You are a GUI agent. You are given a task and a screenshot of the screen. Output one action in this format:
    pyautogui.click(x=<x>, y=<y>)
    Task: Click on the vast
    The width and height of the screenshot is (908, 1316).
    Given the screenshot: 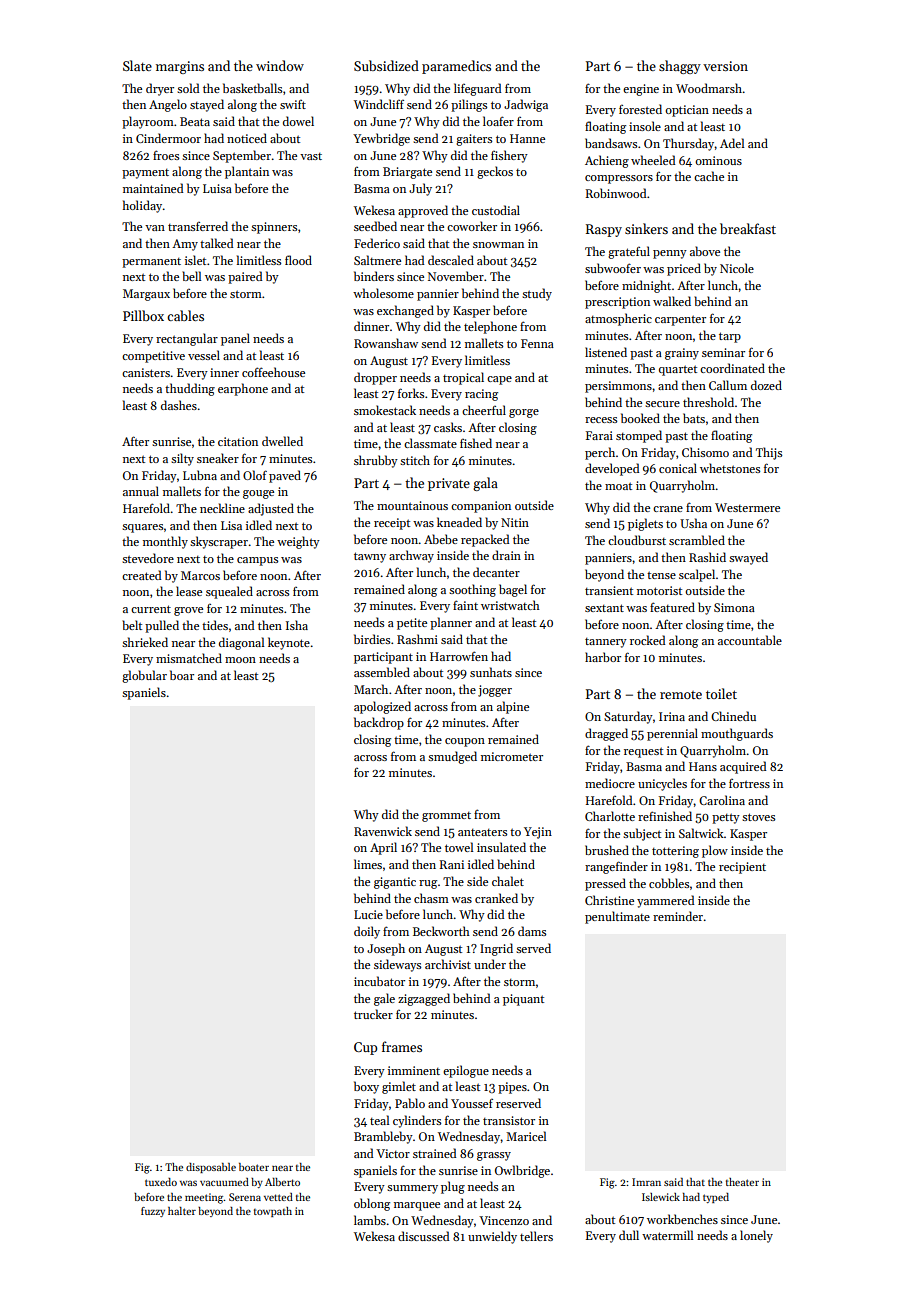 What is the action you would take?
    pyautogui.click(x=311, y=156)
